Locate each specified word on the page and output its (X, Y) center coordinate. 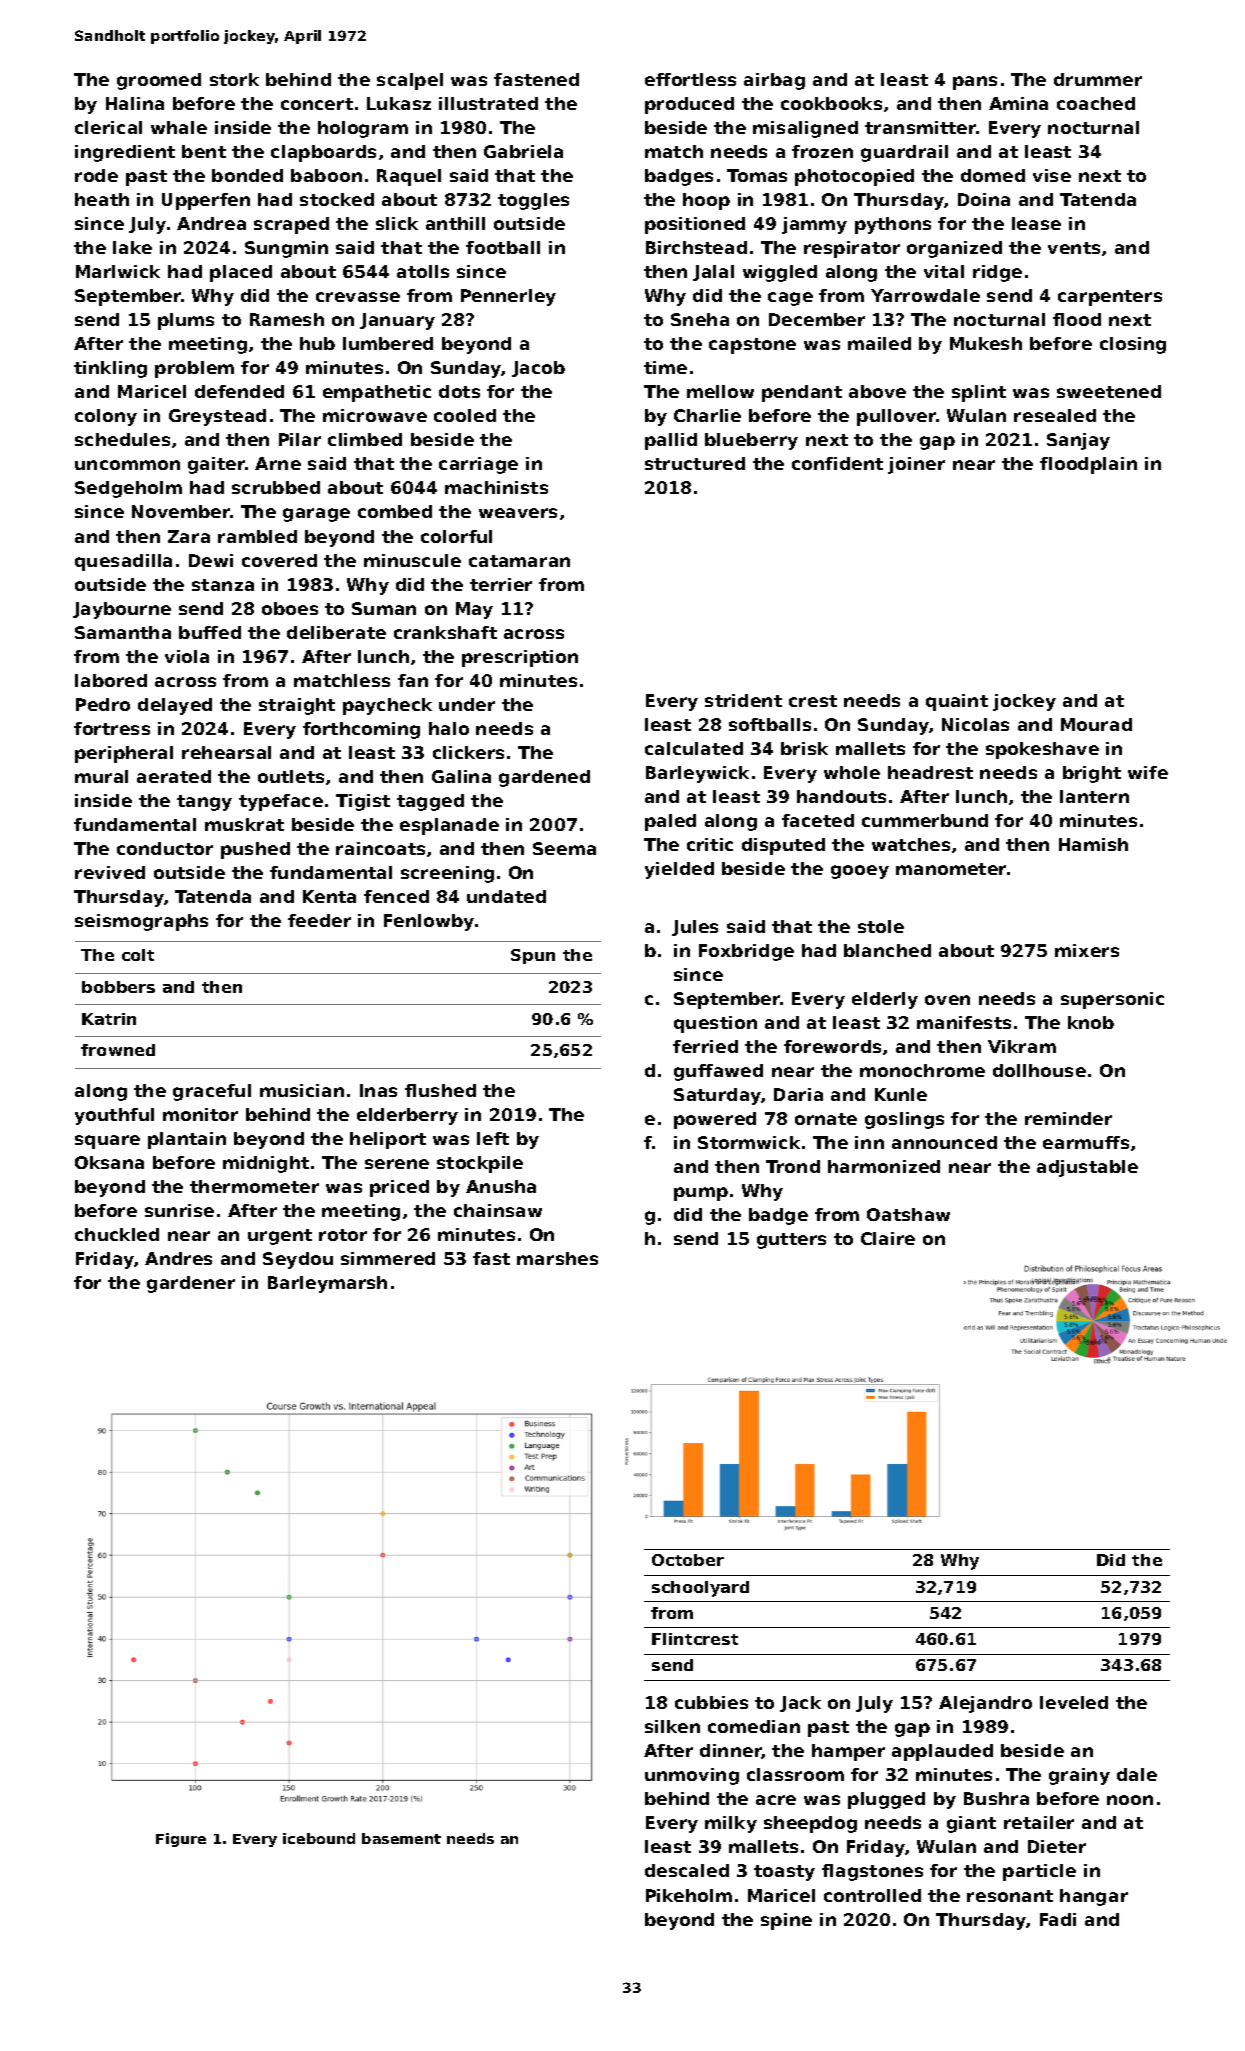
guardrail (904, 153)
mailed (879, 343)
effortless (690, 79)
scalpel (410, 81)
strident (743, 700)
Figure (181, 1840)
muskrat (244, 824)
